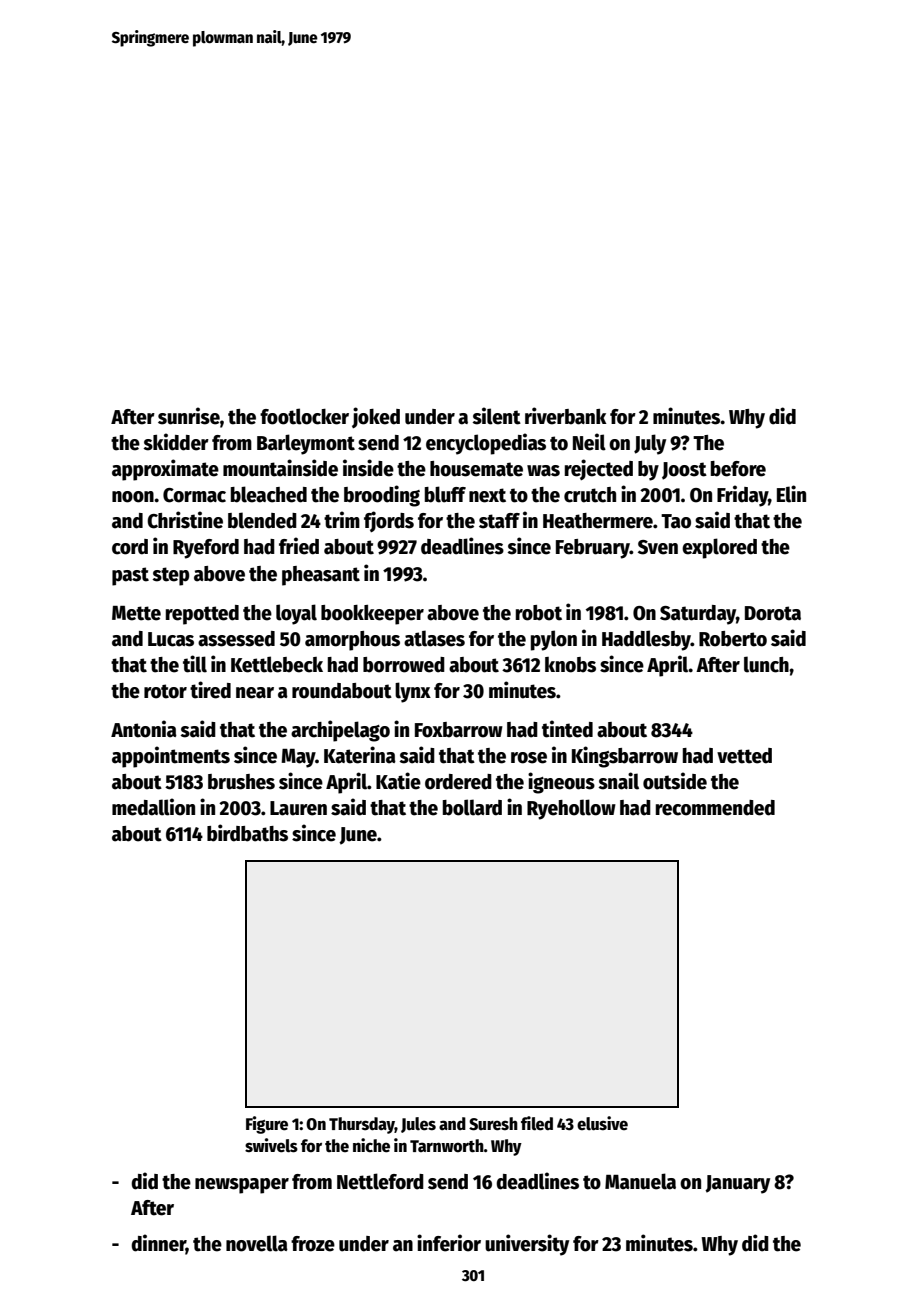  What do you see at coordinates (625, 757) in the screenshot?
I see `Kingsbarrow` at bounding box center [625, 757].
